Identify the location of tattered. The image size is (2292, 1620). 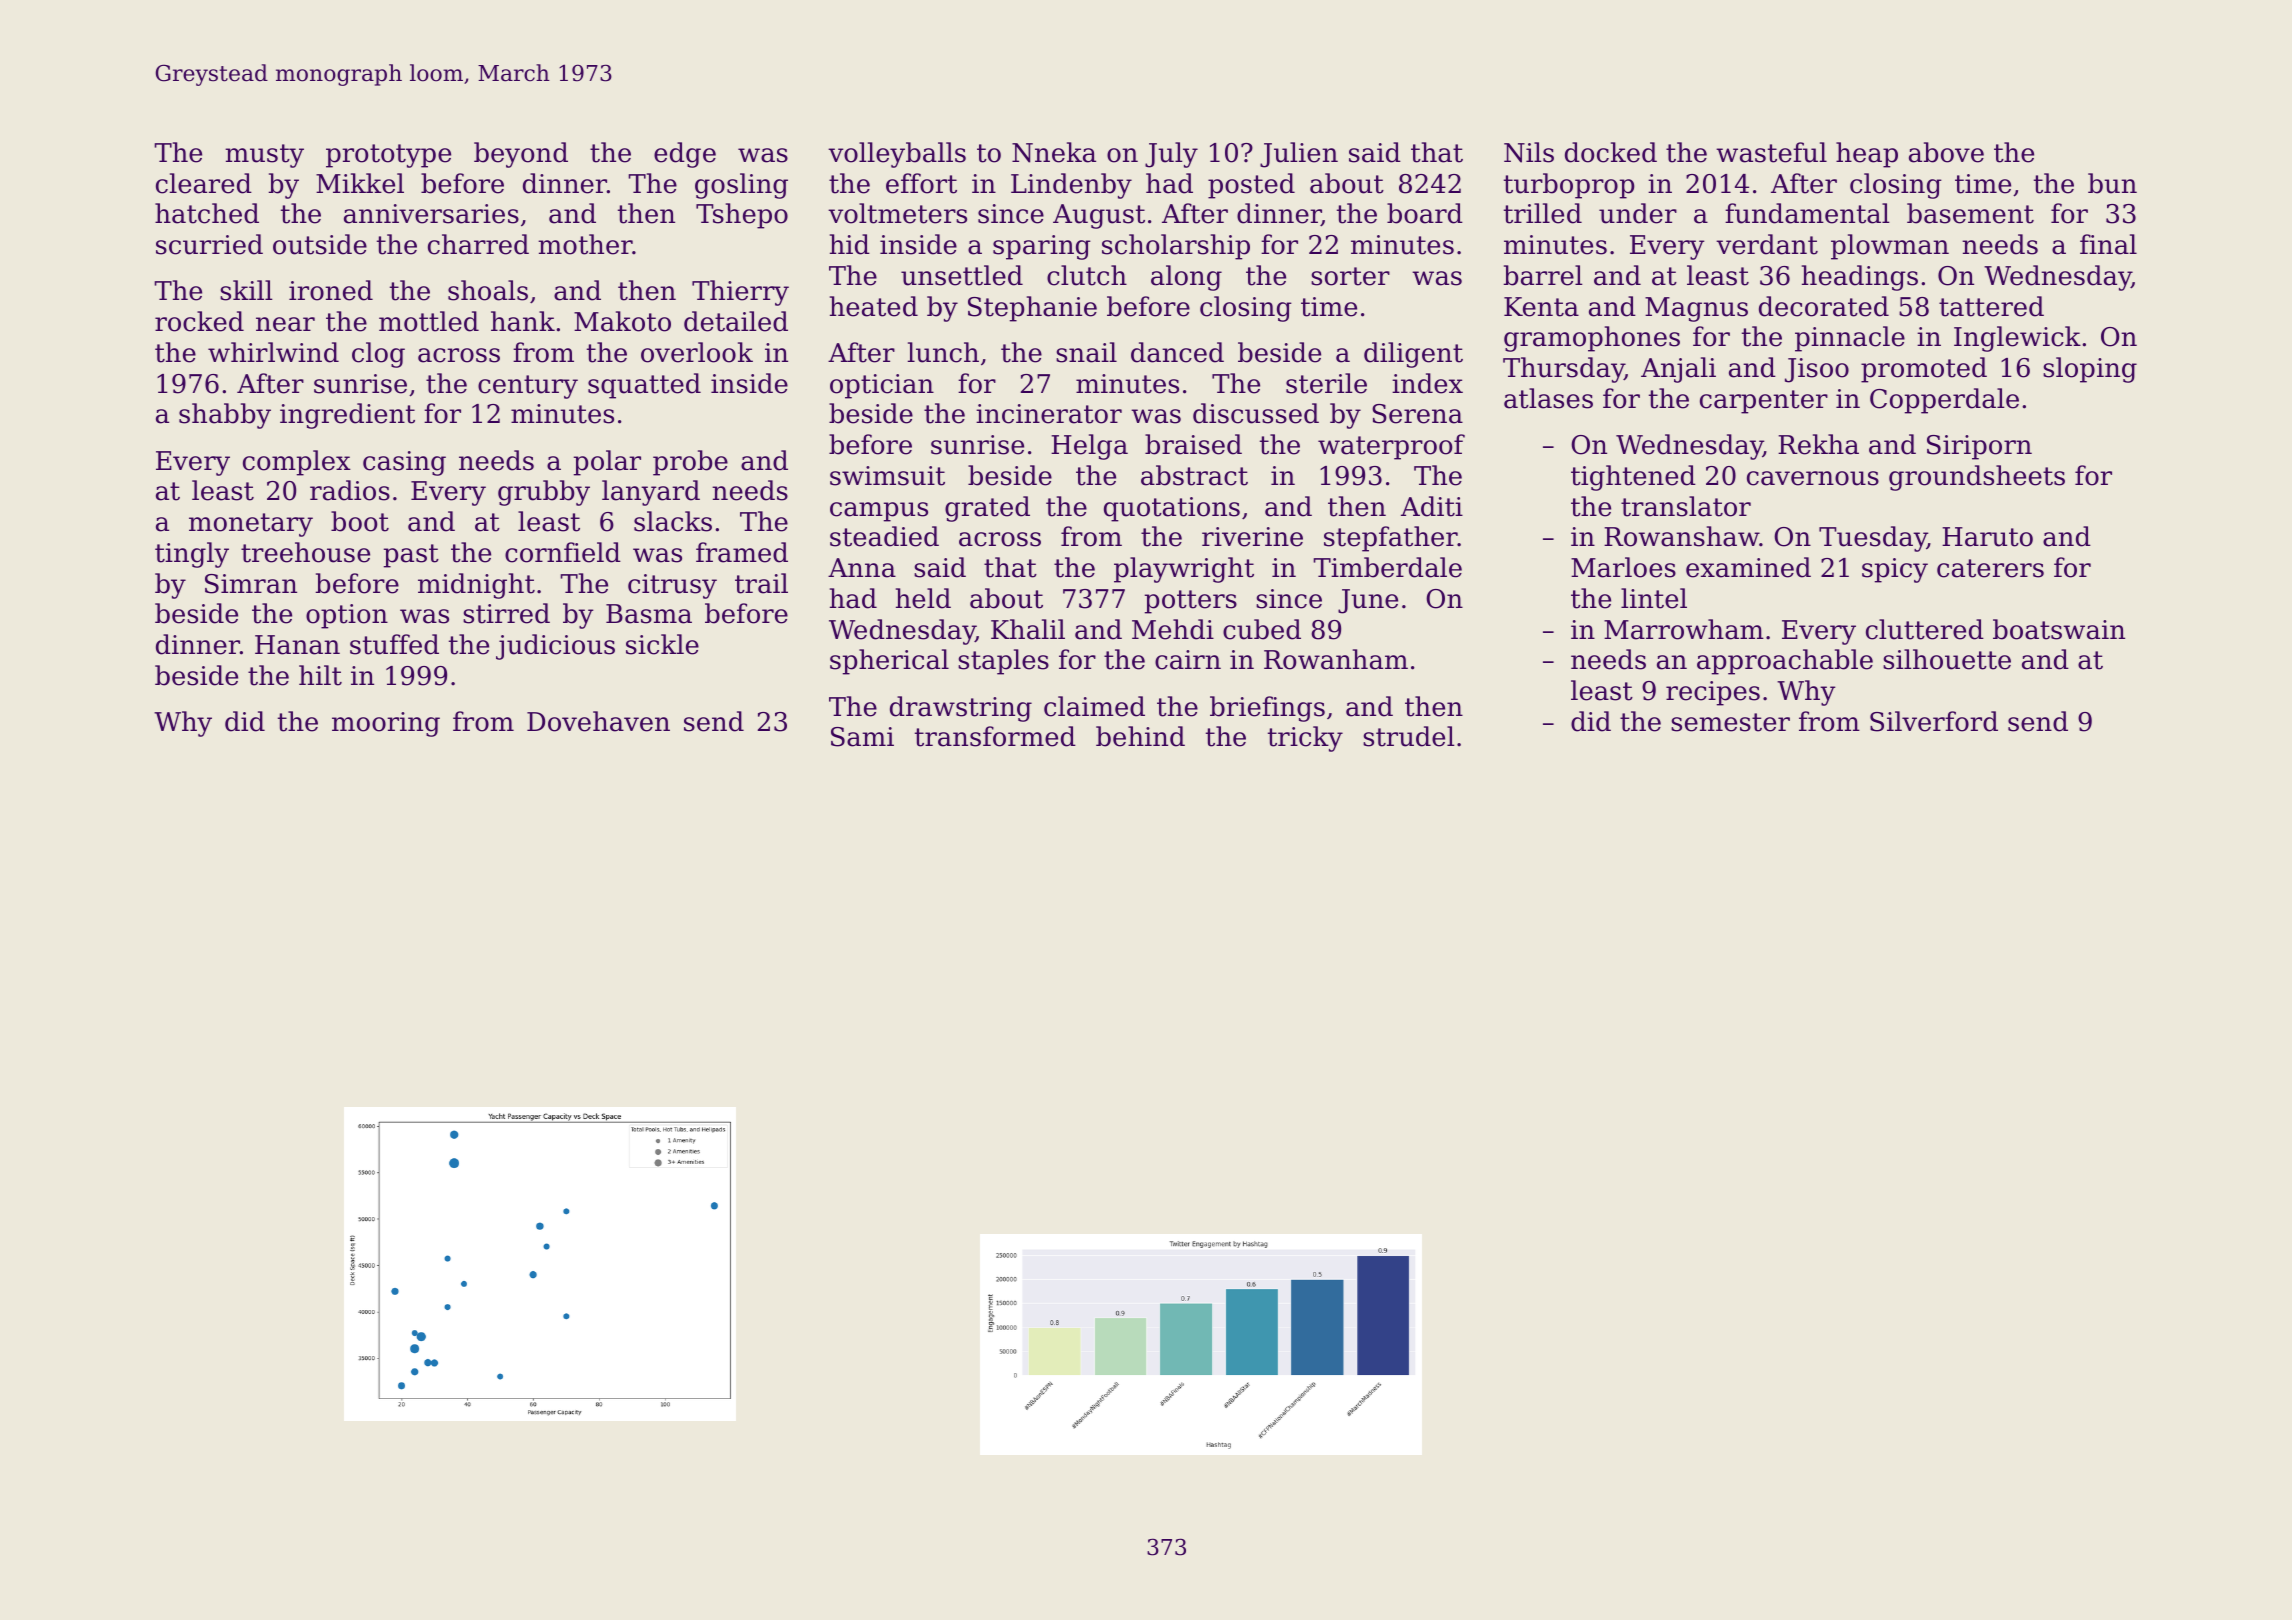
(1991, 306).
